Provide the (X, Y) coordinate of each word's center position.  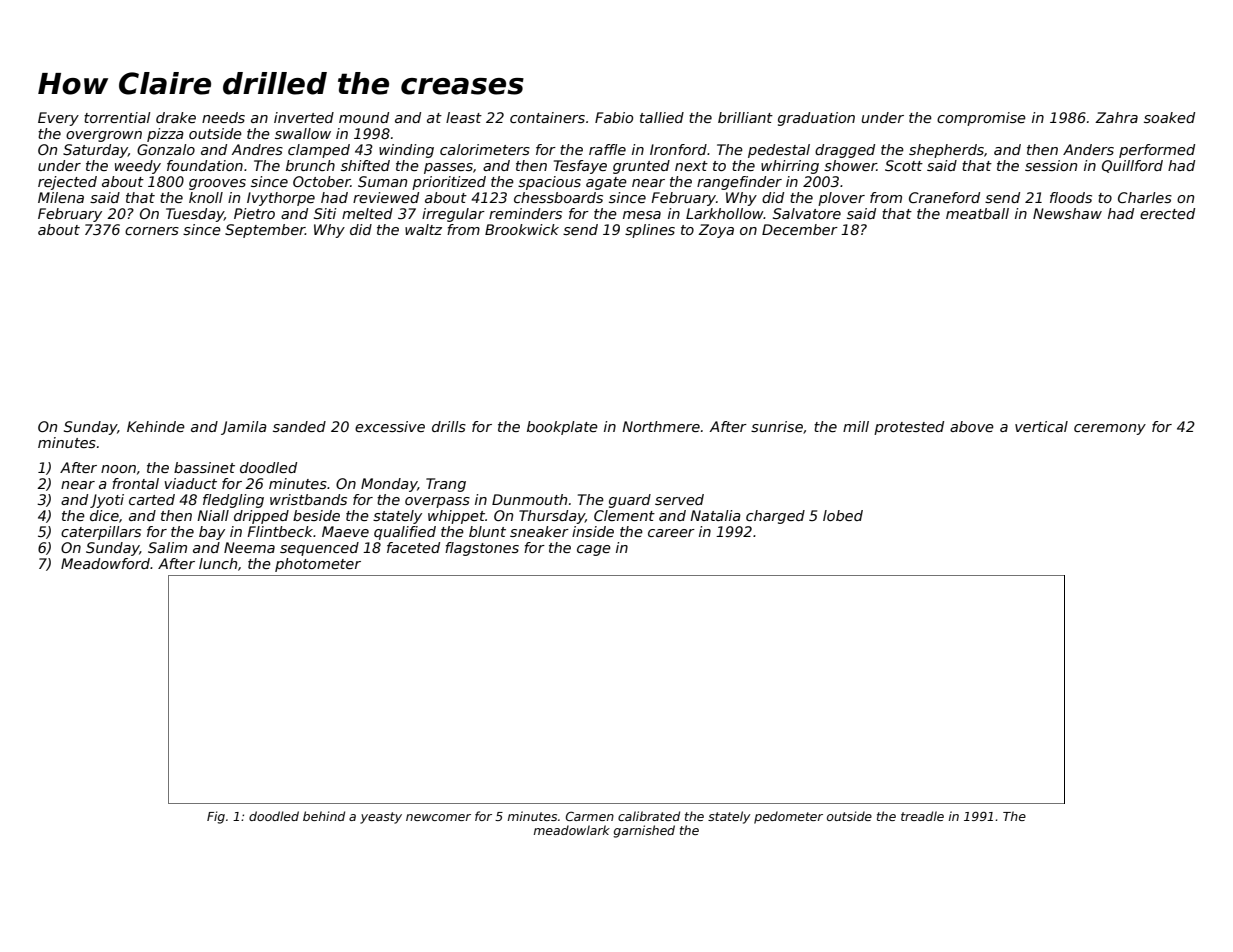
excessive (390, 426)
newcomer (438, 817)
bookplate (562, 428)
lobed (843, 515)
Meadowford (105, 563)
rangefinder (739, 183)
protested (909, 428)
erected (1167, 213)
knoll (206, 197)
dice (104, 515)
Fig (216, 817)
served (679, 499)
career (671, 533)
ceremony (1110, 429)
